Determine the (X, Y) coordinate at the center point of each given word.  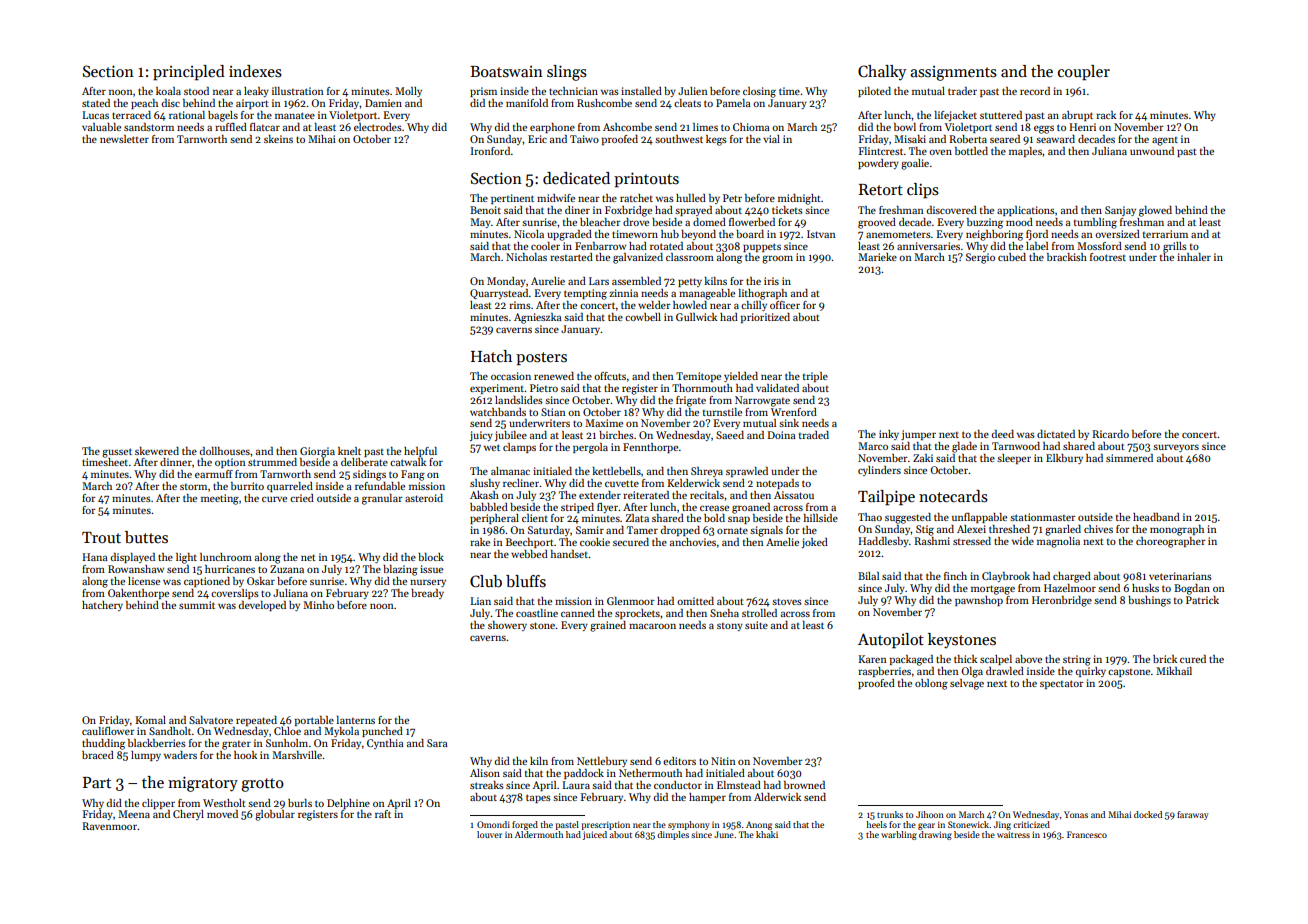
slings (567, 73)
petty (690, 282)
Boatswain (506, 71)
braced (98, 755)
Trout (101, 537)
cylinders (879, 471)
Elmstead (739, 785)
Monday (506, 282)
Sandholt (170, 731)
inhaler (1194, 257)
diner (577, 210)
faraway (1193, 815)
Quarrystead (499, 294)
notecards (953, 496)
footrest (1108, 257)
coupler (1084, 73)
